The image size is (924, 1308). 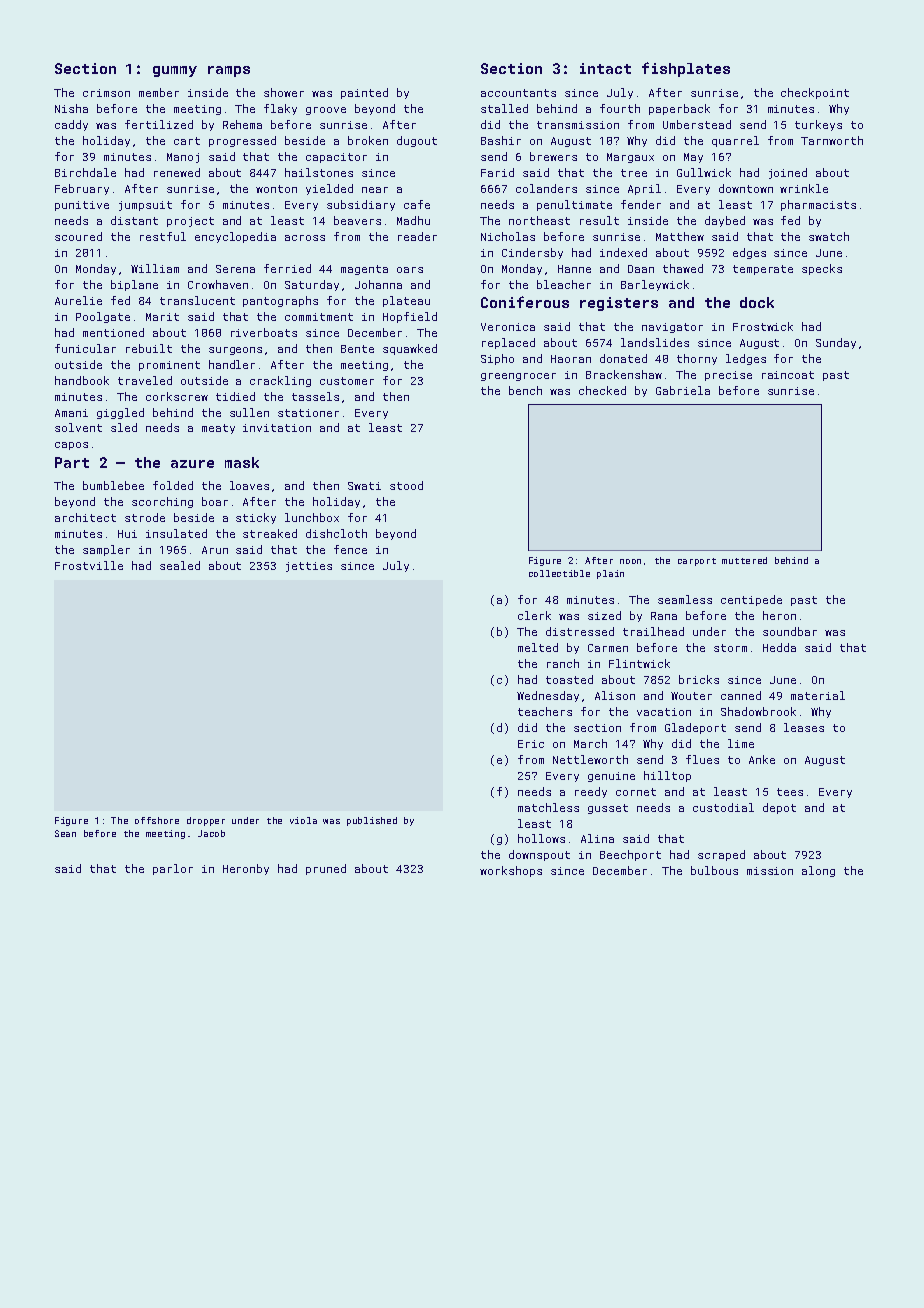 I want to click on checkpoint, so click(x=815, y=93).
